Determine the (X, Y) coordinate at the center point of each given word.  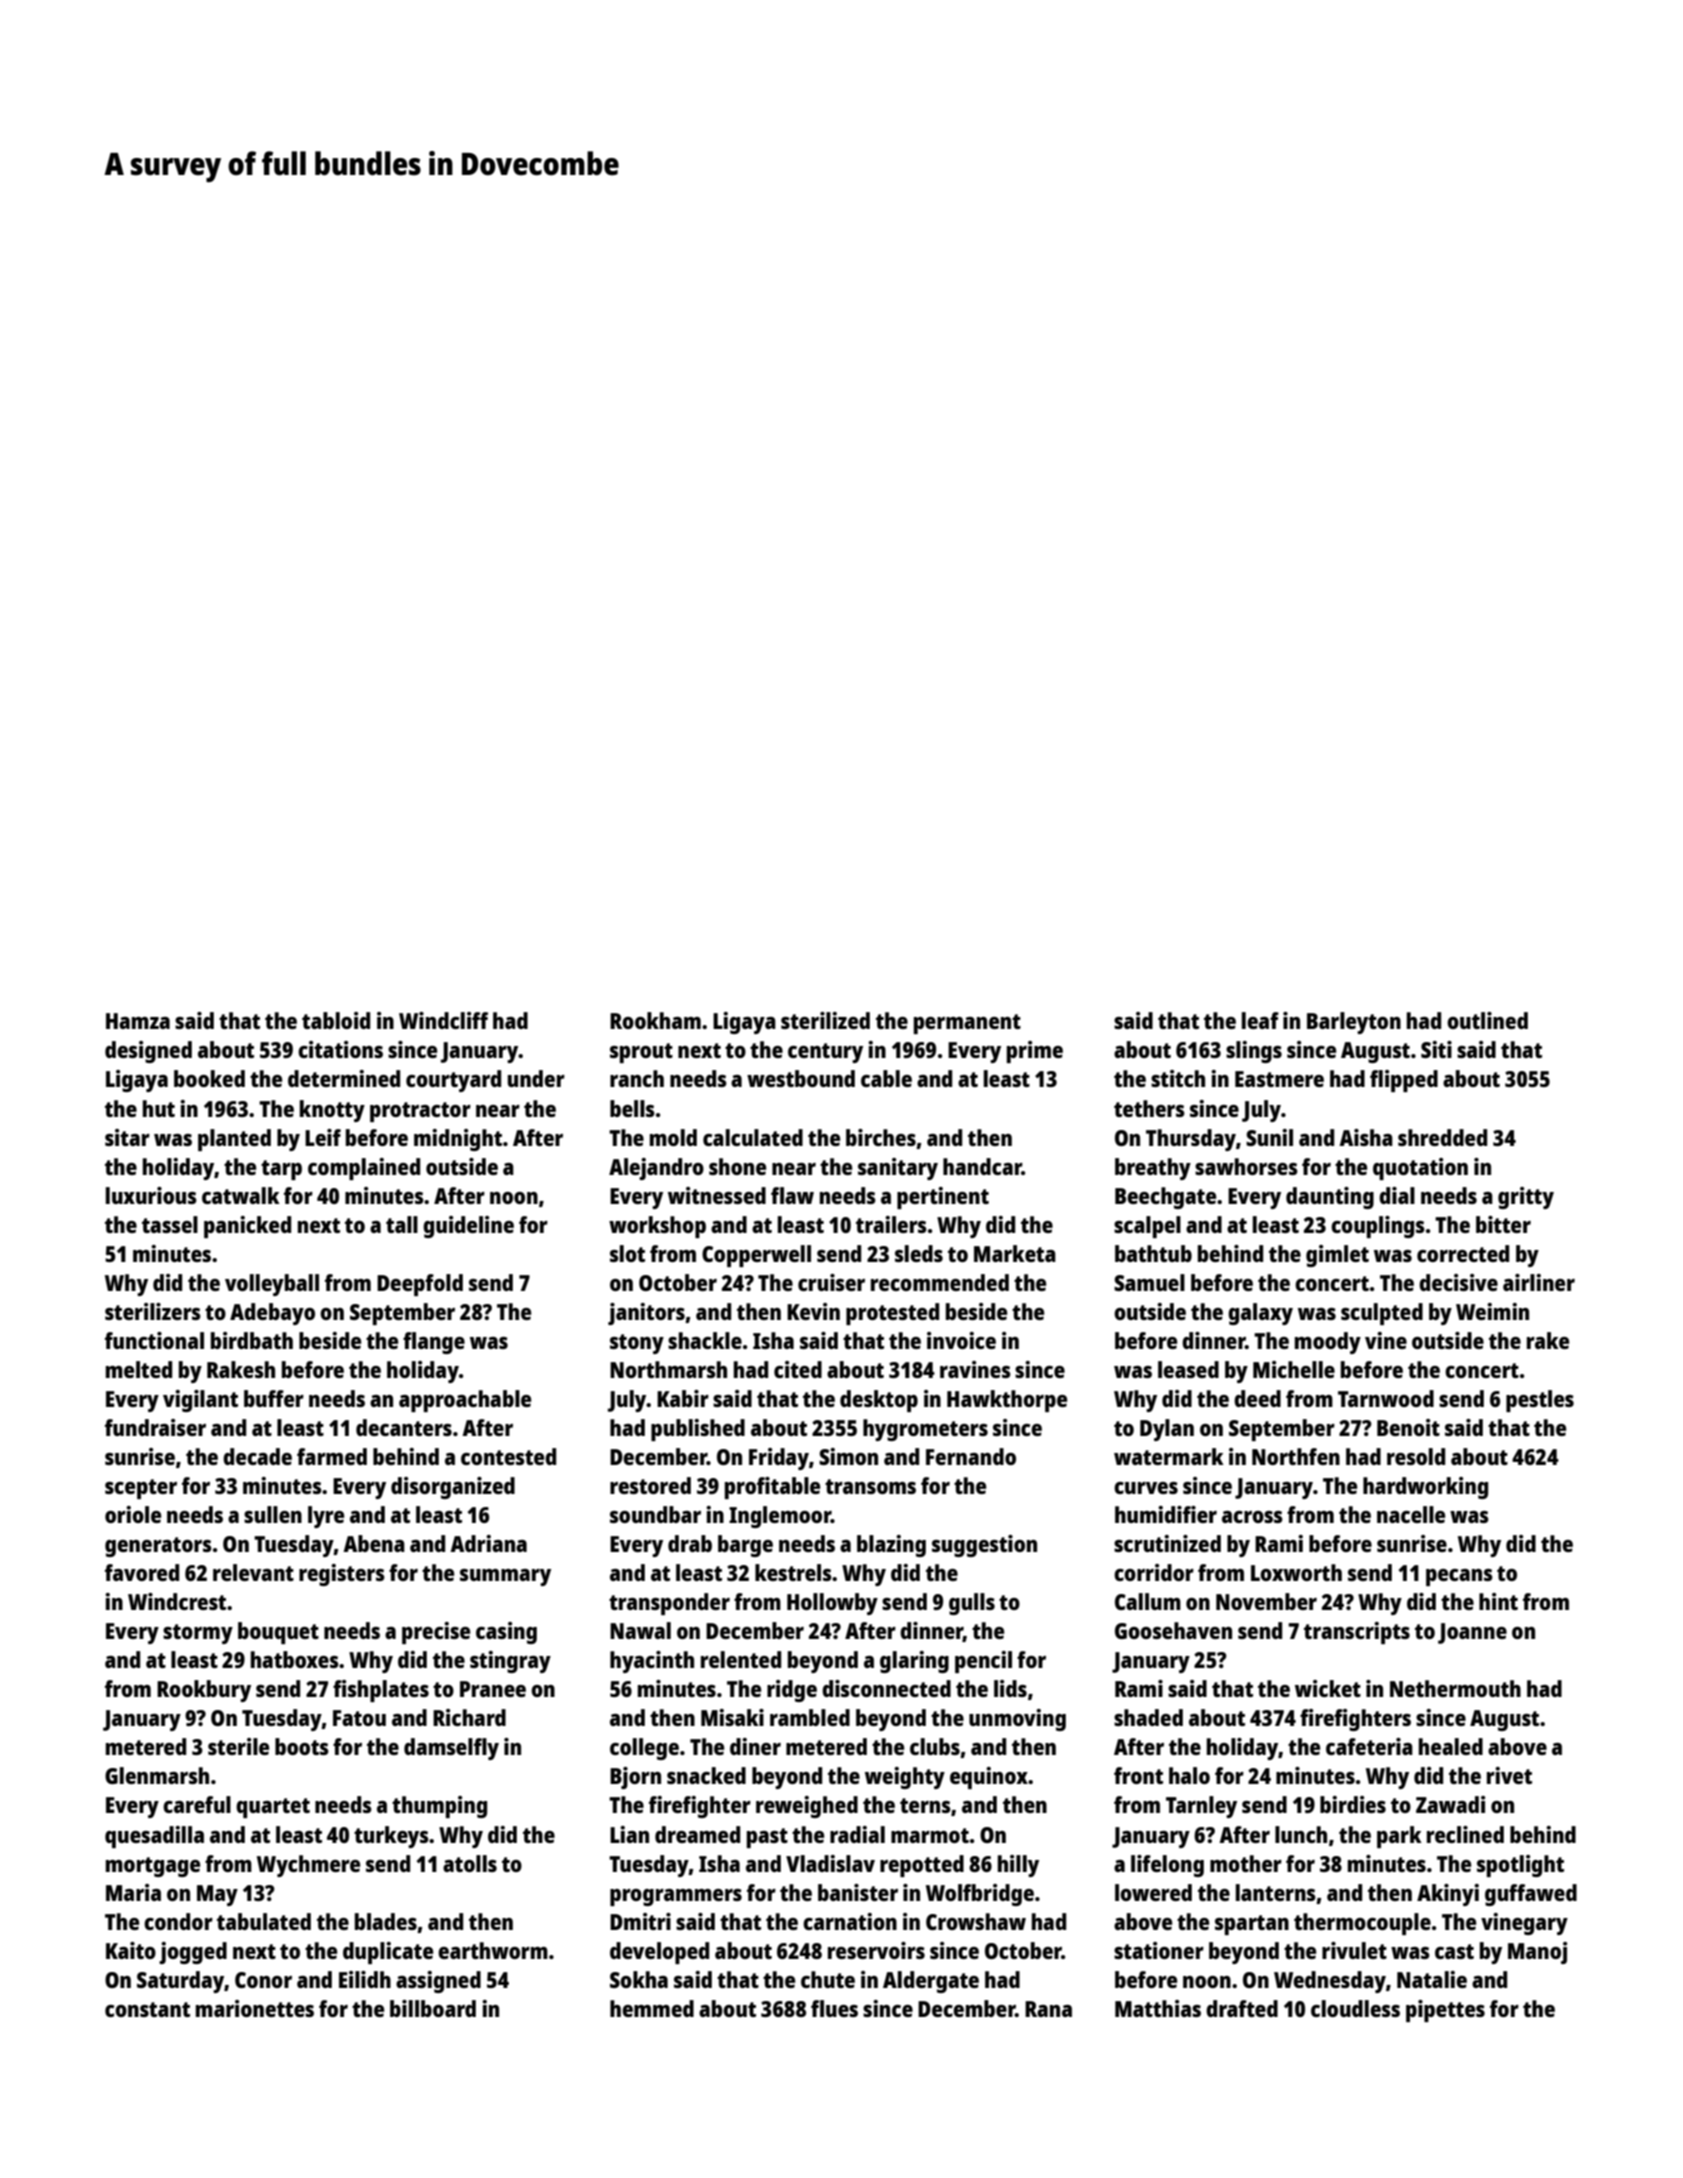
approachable (465, 1401)
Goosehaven (1173, 1630)
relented (741, 1659)
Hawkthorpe (1007, 1401)
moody (1328, 1343)
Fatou (359, 1718)
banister (858, 1892)
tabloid (336, 1020)
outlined (1487, 1020)
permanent (967, 1024)
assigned (438, 1982)
